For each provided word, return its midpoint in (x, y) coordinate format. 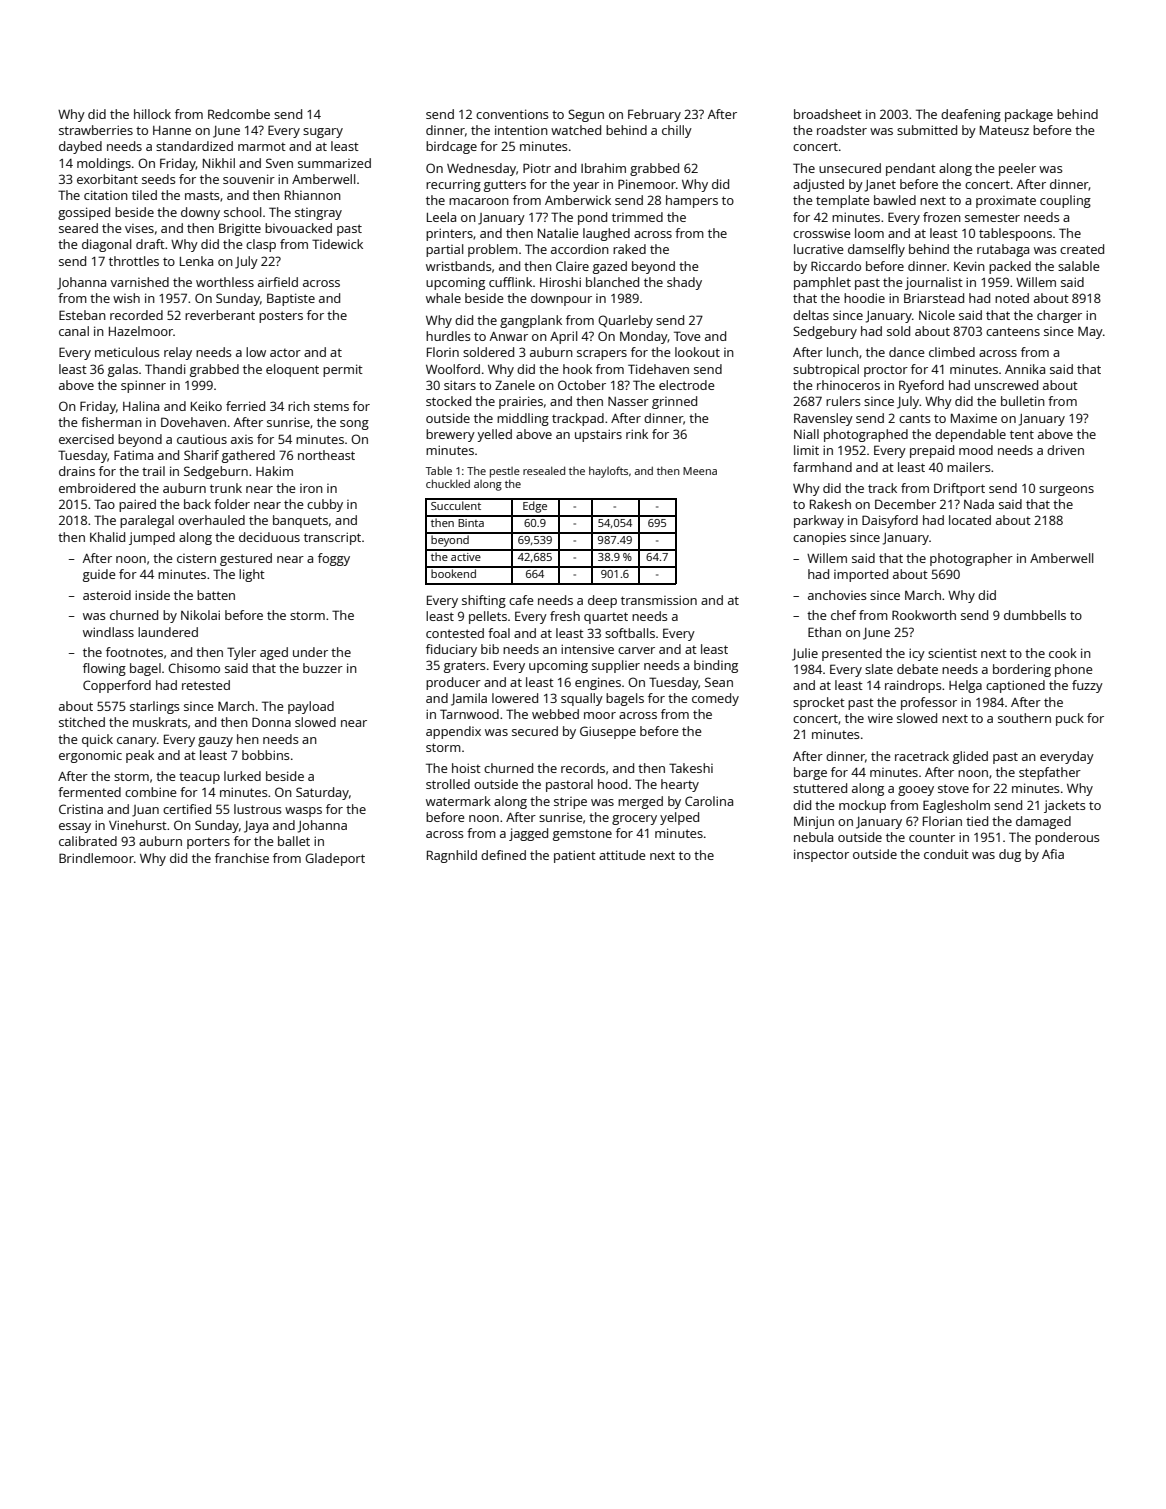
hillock (152, 114)
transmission (659, 600)
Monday (644, 337)
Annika (1025, 369)
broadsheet (828, 114)
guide (99, 575)
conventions (512, 114)
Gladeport (335, 859)
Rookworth (924, 615)
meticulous (127, 352)
